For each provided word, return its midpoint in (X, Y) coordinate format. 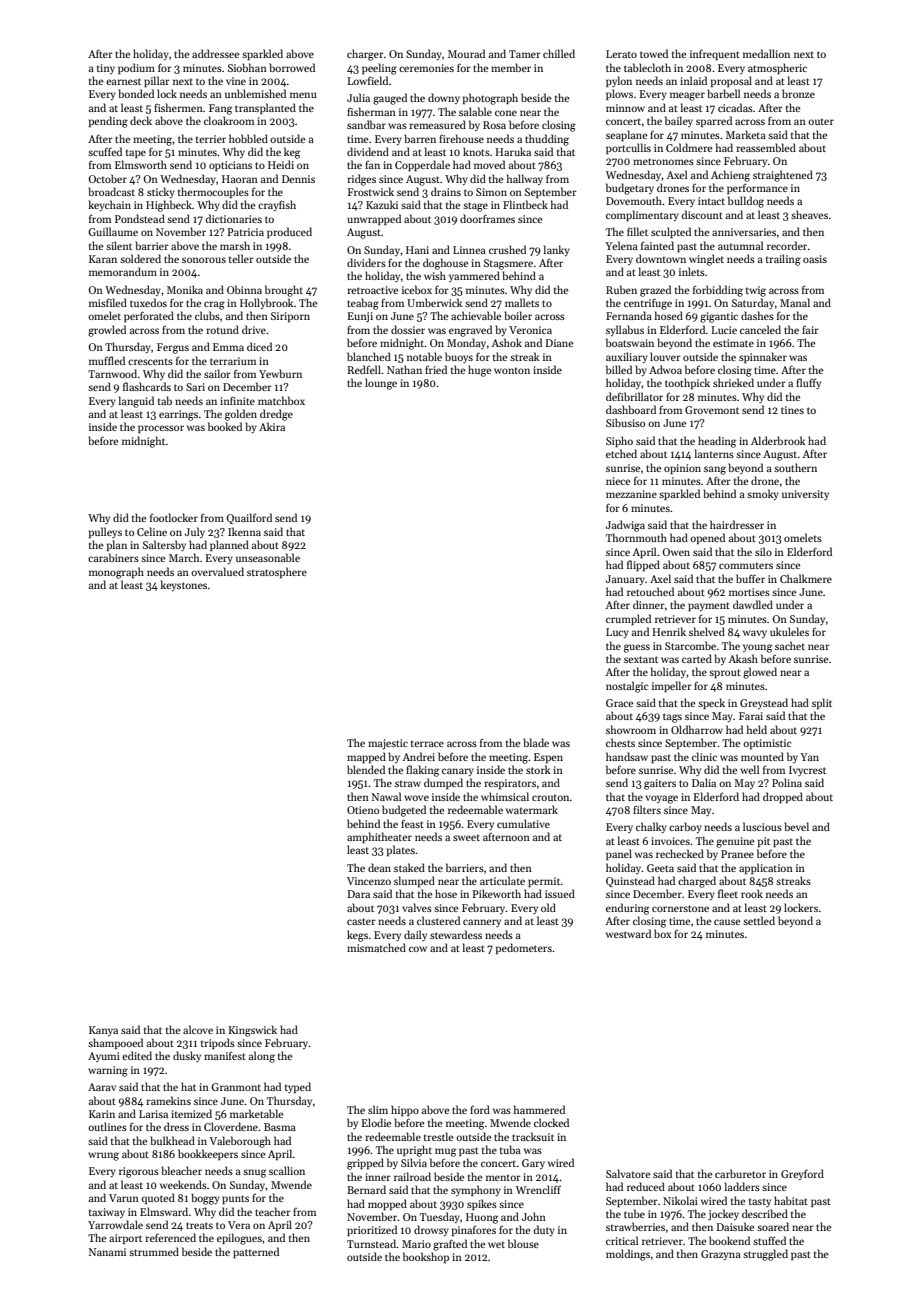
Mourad (466, 53)
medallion (766, 53)
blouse (523, 1243)
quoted (158, 1198)
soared (773, 1226)
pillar (157, 81)
